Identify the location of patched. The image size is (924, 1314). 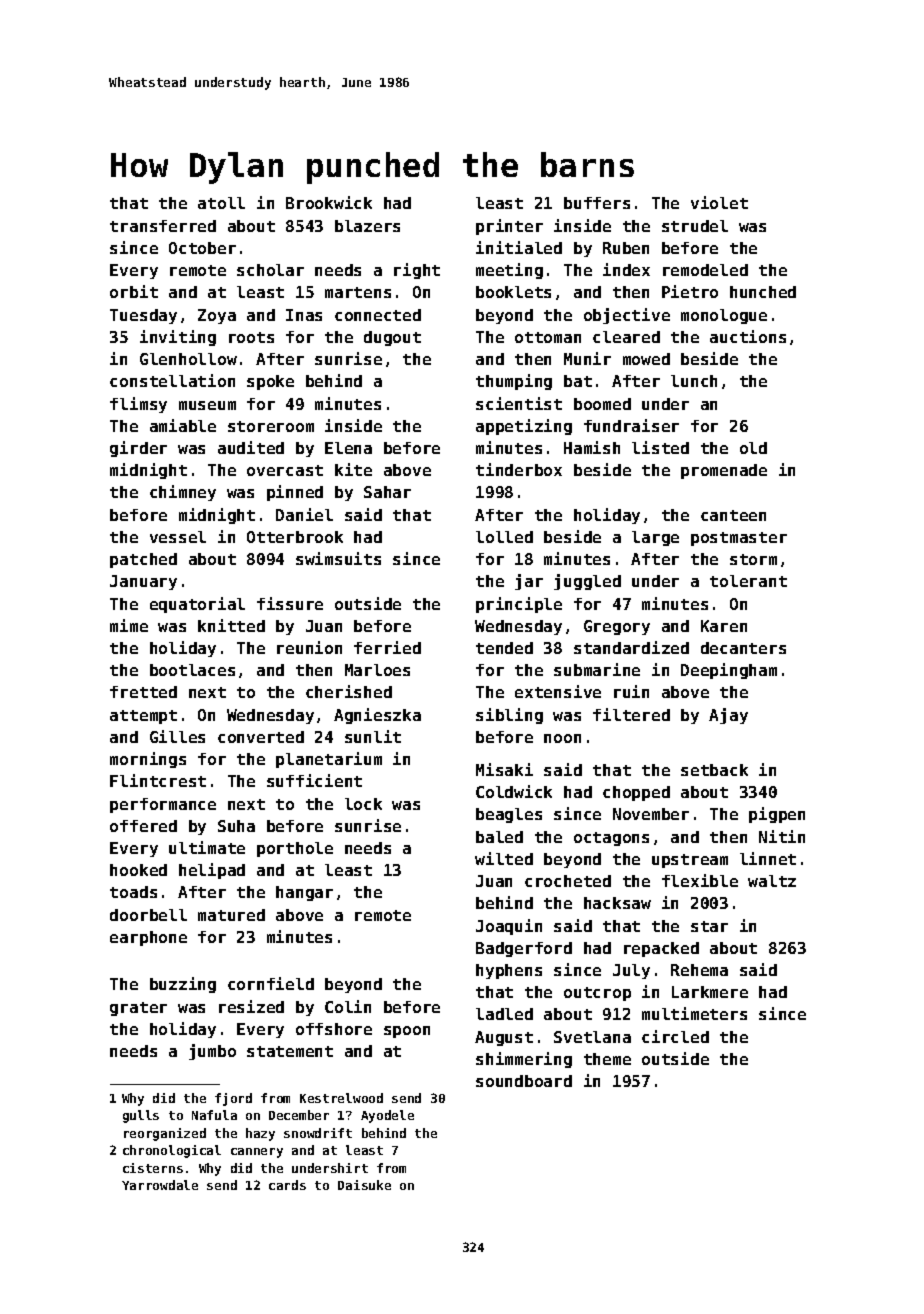
(143, 560).
